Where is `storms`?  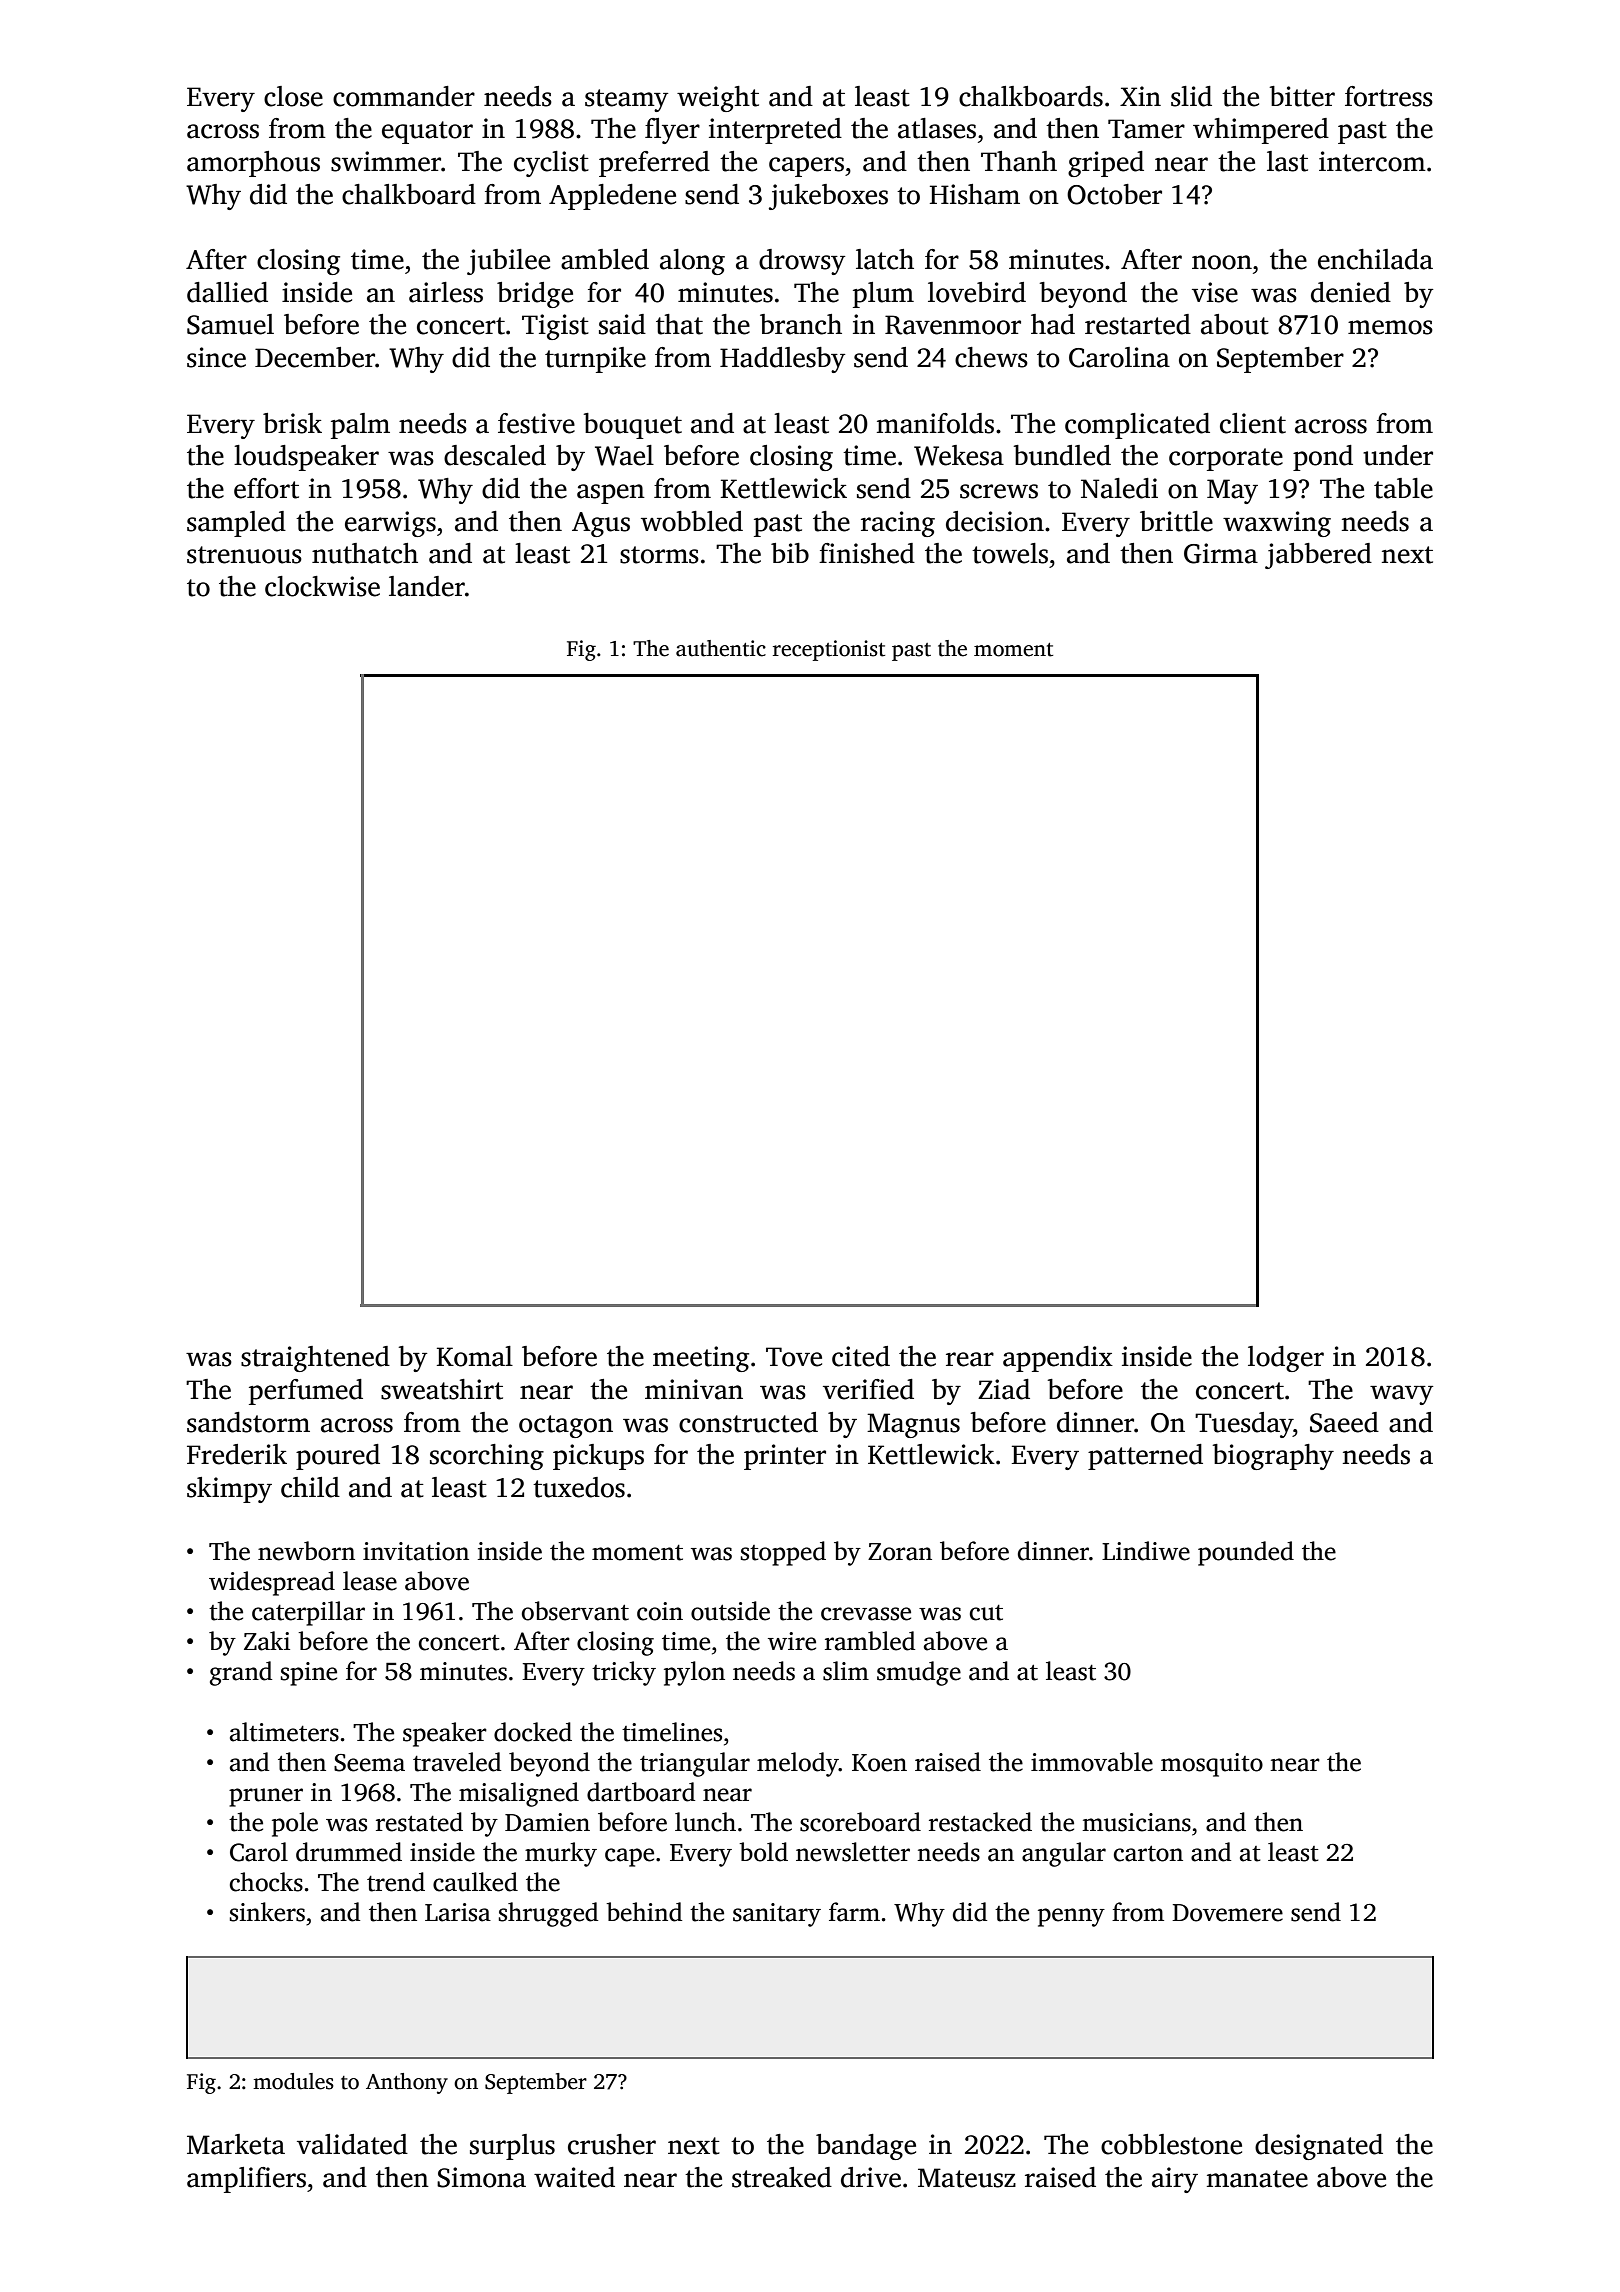
storms is located at coordinates (659, 555).
